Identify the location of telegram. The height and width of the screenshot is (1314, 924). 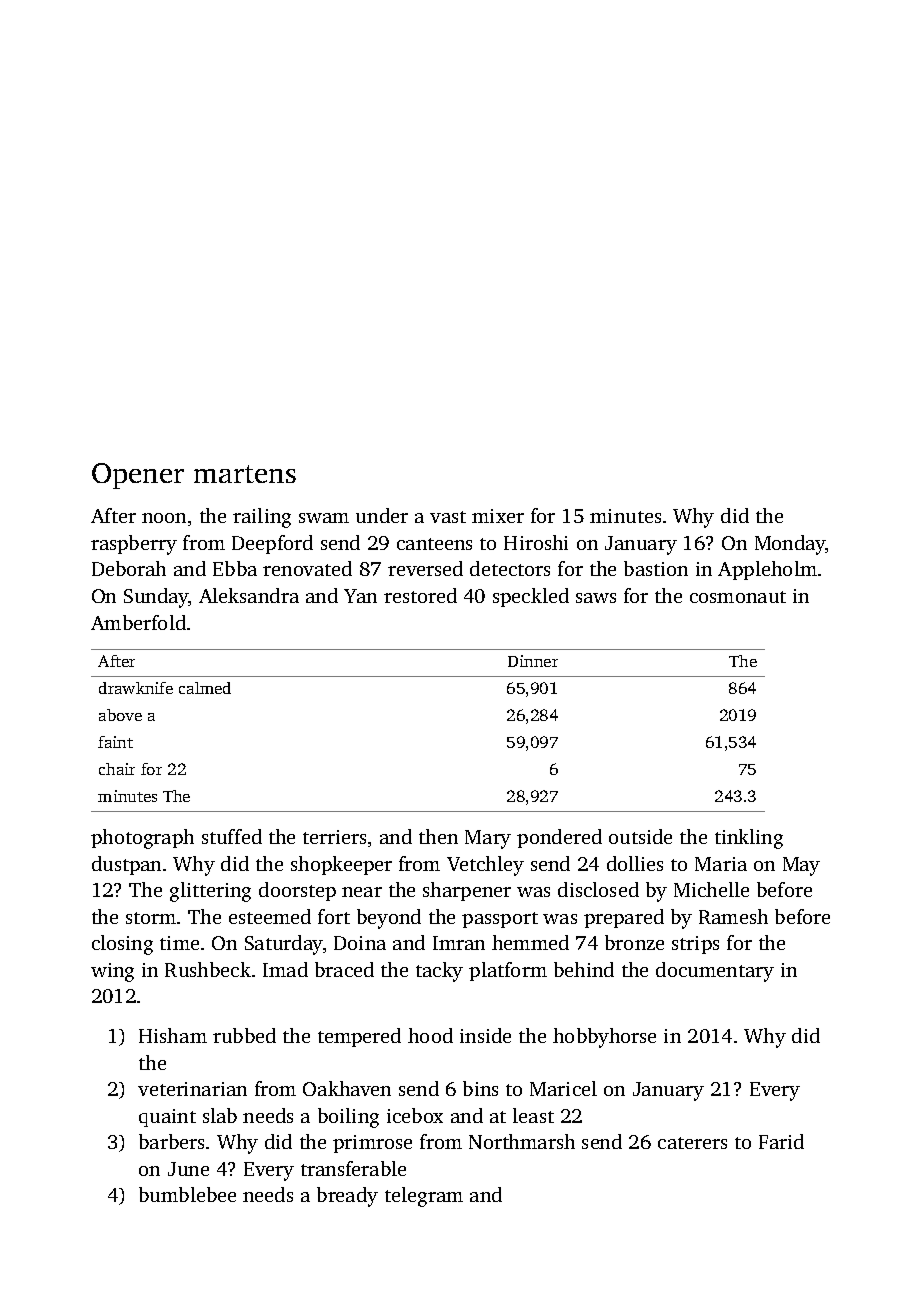
(424, 1197).
